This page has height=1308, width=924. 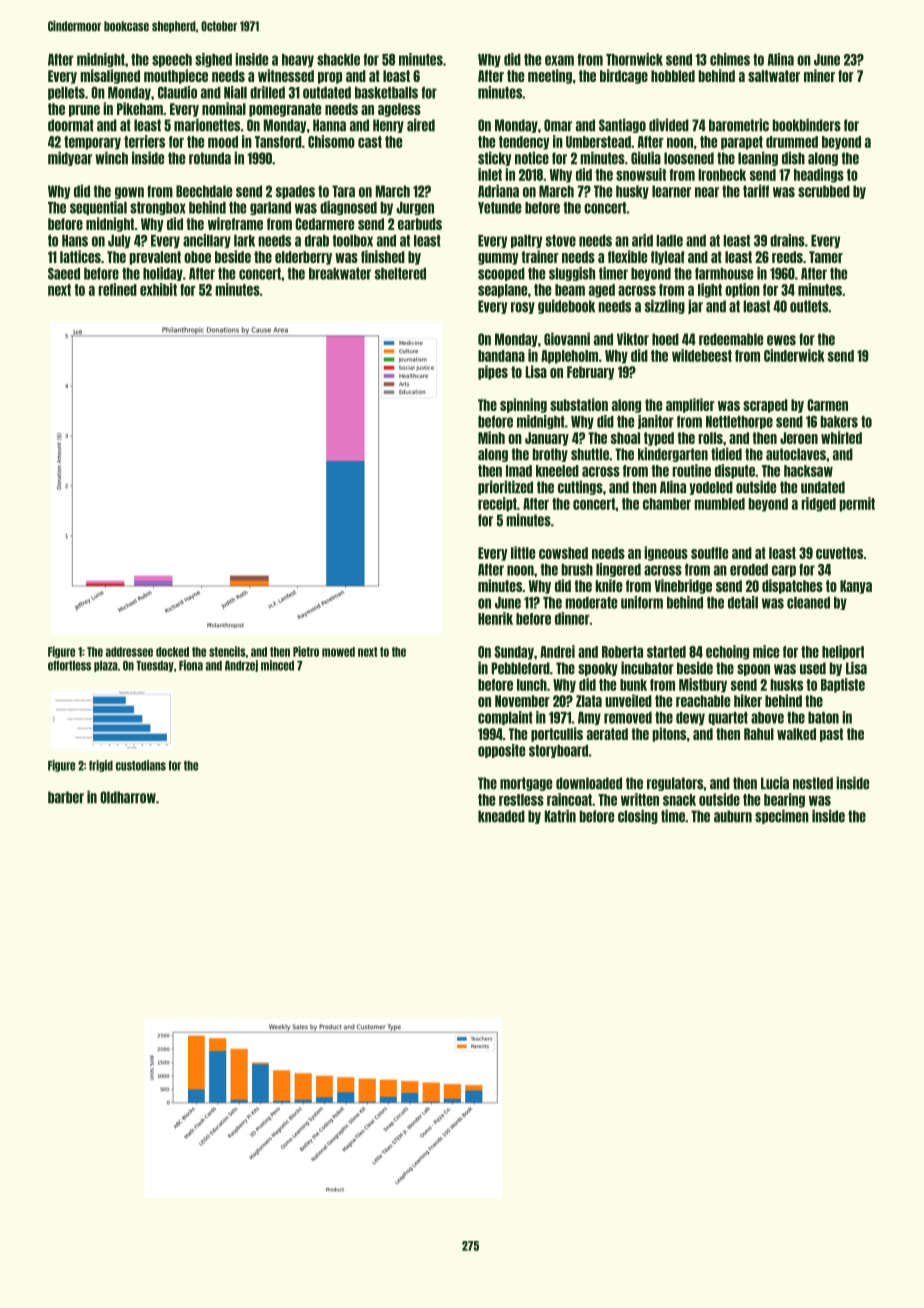 What do you see at coordinates (69, 666) in the page?
I see `effortless` at bounding box center [69, 666].
